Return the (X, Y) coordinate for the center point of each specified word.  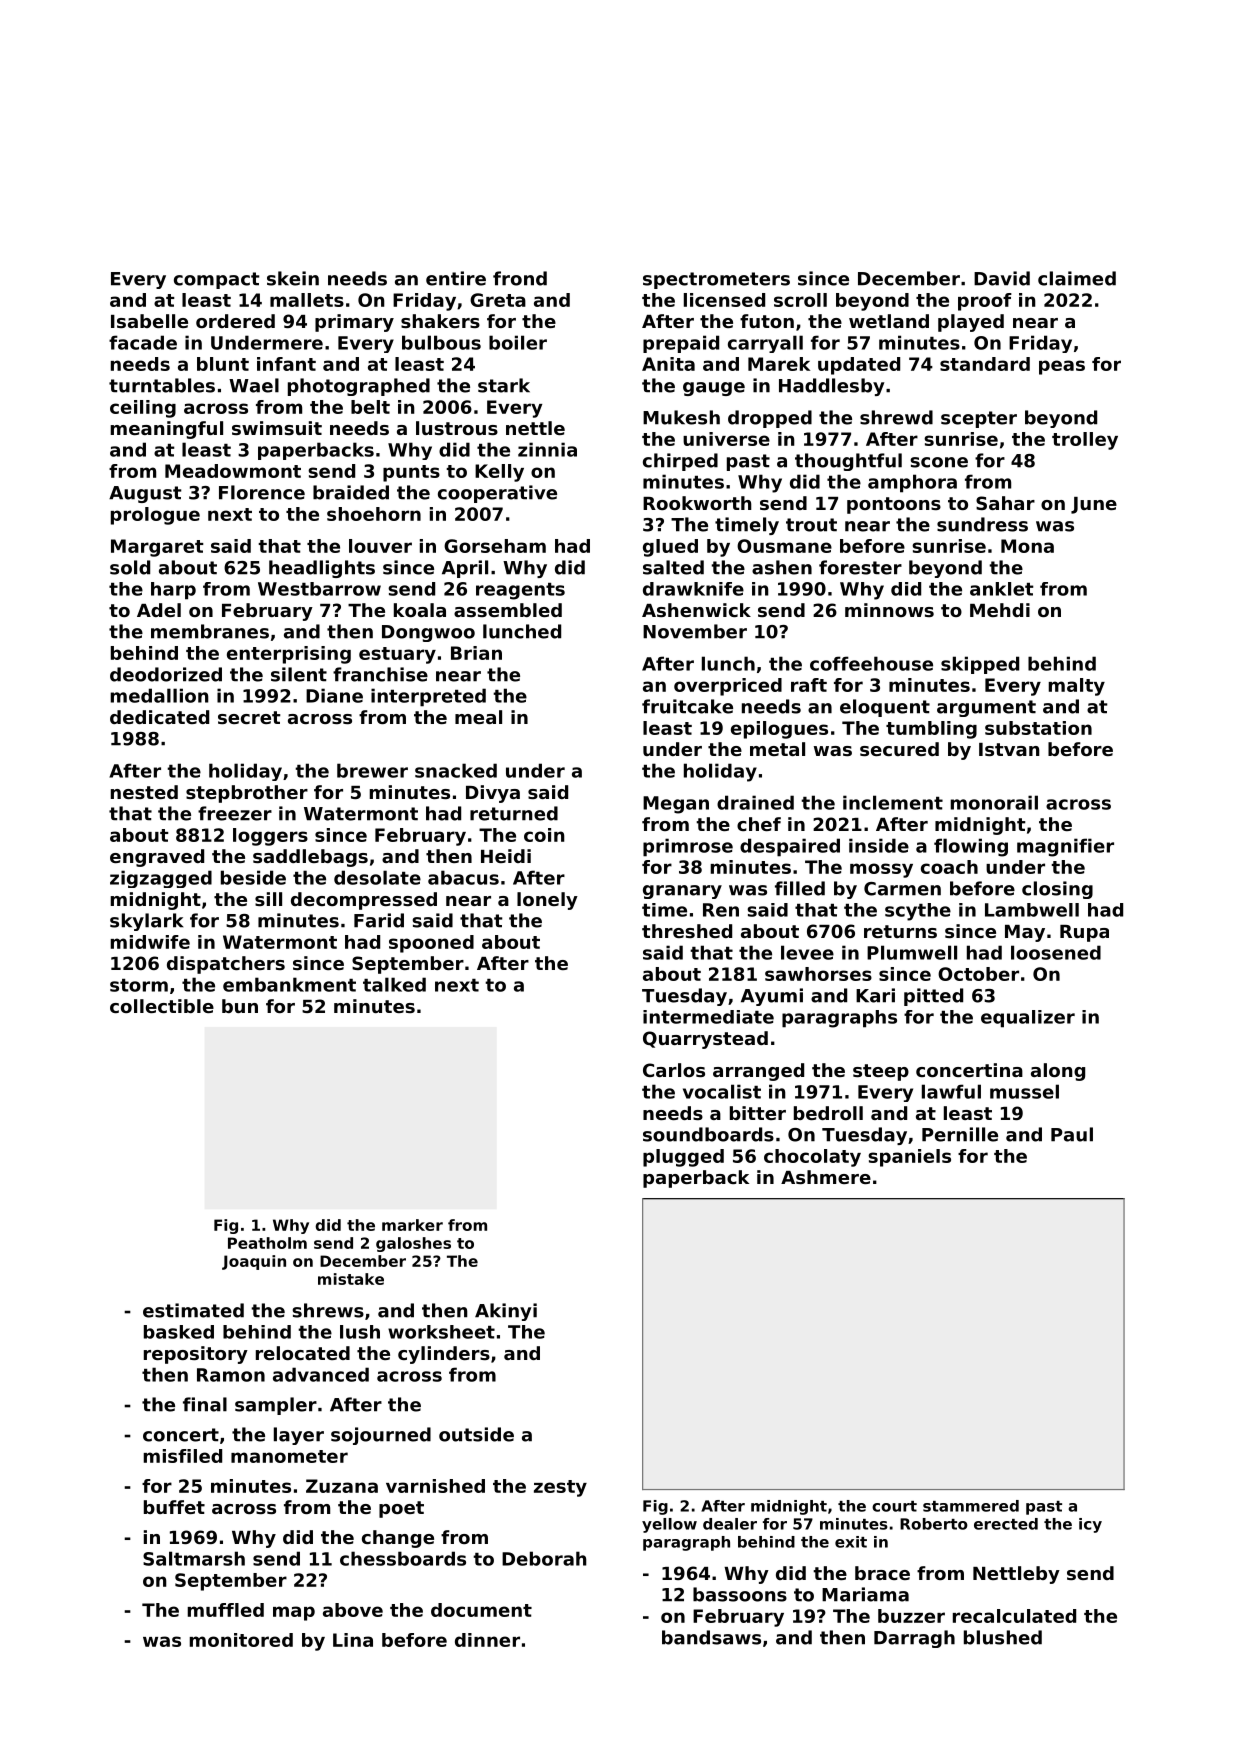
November (695, 631)
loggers (270, 837)
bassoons (740, 1594)
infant (286, 364)
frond (520, 278)
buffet (174, 1507)
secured (899, 749)
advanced (321, 1374)
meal (478, 717)
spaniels (909, 1158)
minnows (889, 610)
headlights (322, 569)
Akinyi (506, 1312)
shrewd (896, 417)
